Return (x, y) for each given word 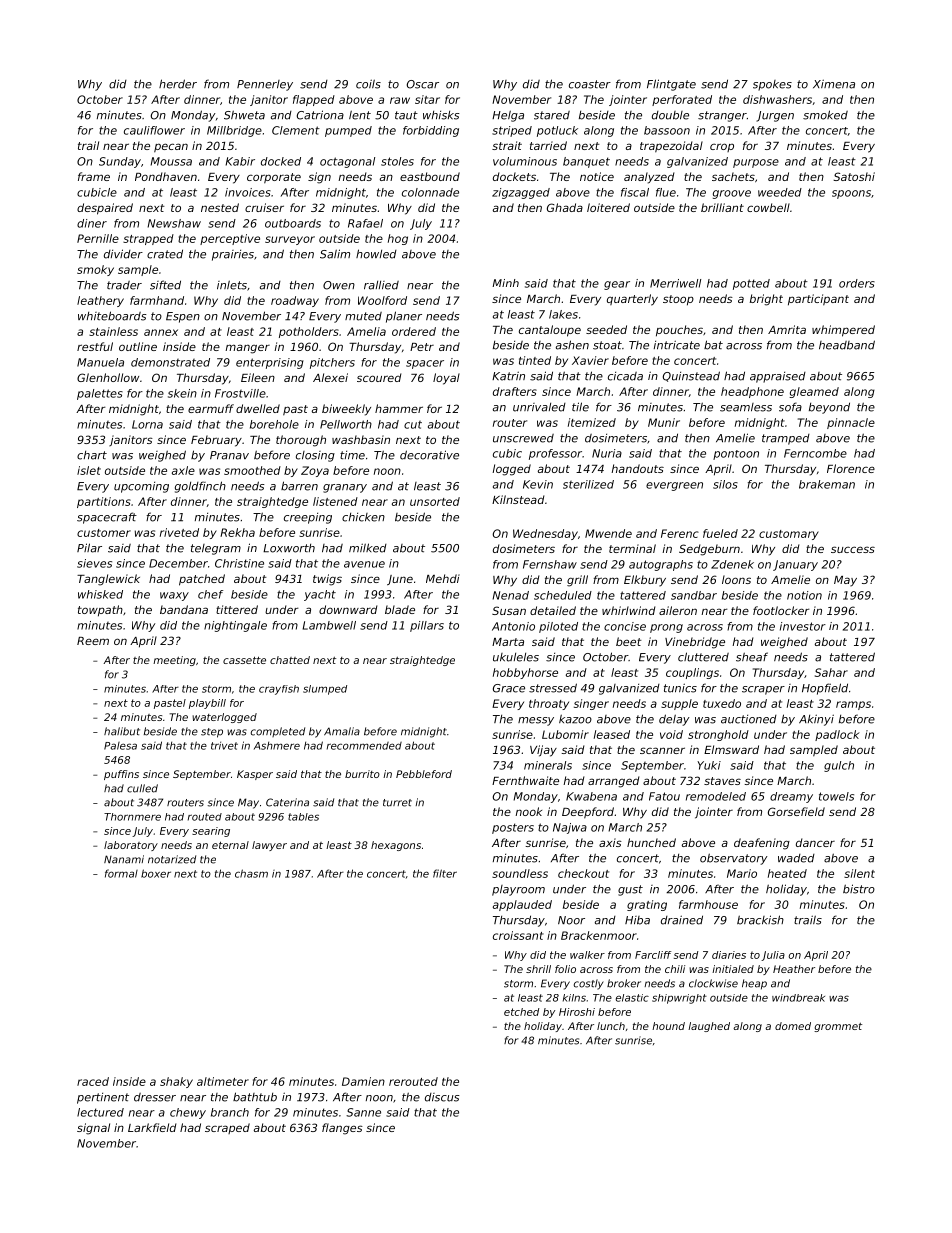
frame (94, 176)
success (853, 549)
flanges (342, 1129)
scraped (227, 1128)
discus (442, 1097)
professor (555, 454)
